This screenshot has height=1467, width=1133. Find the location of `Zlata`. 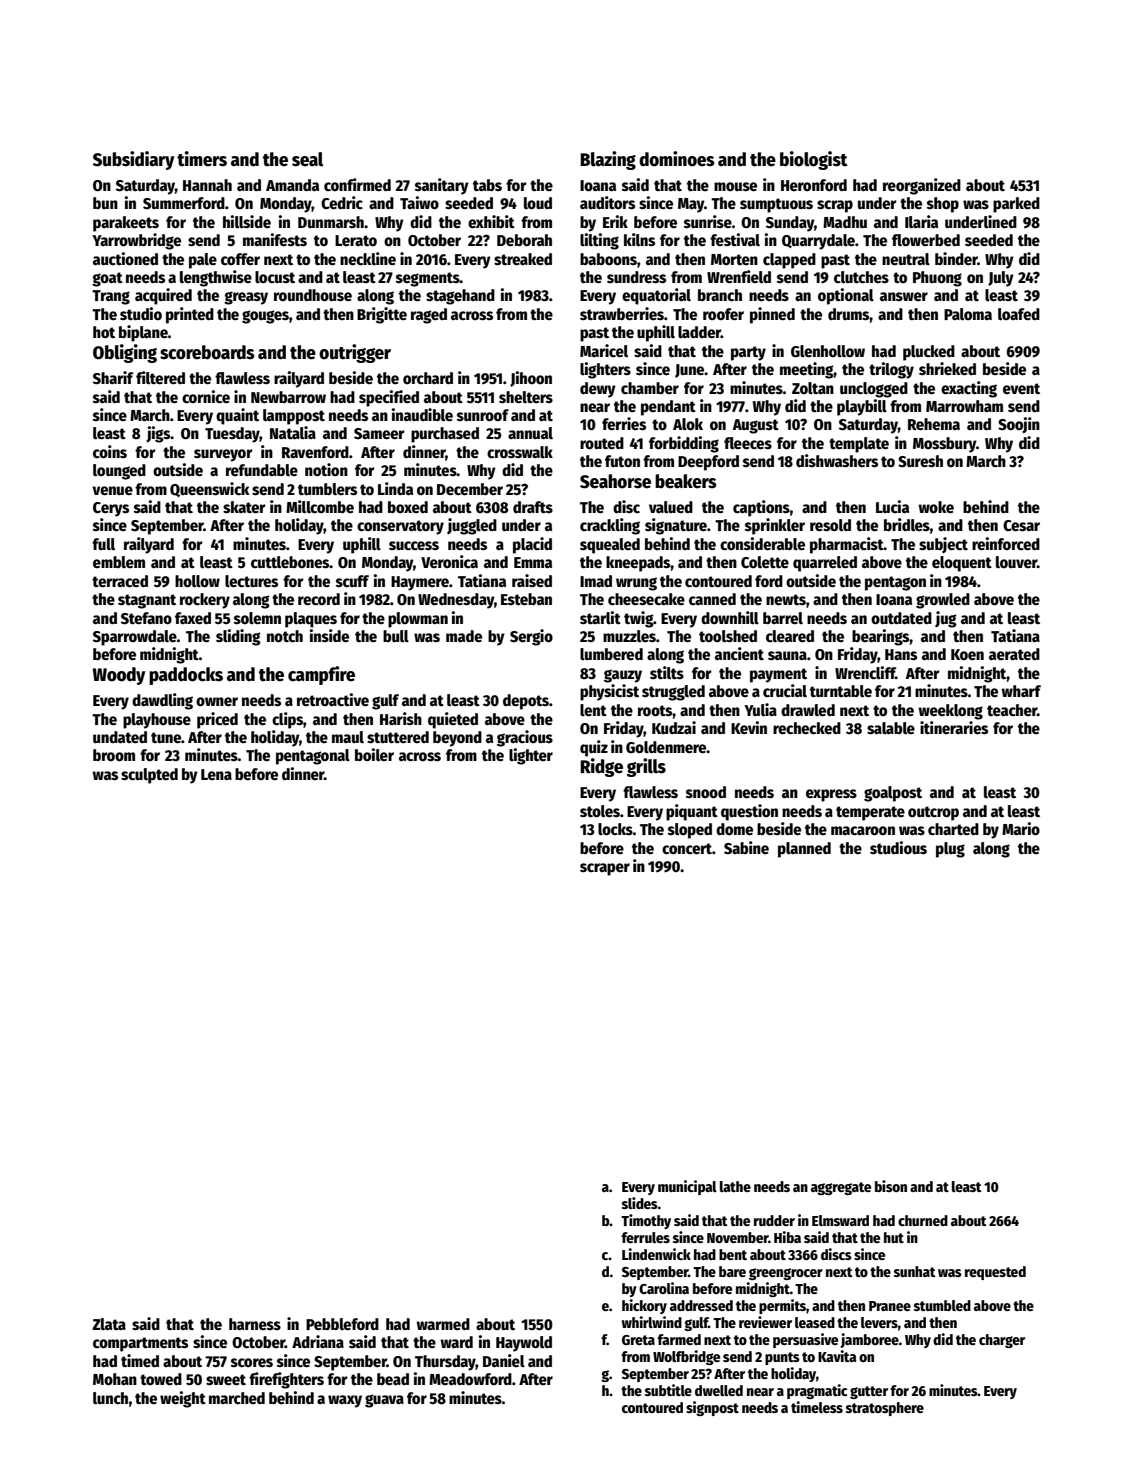

Zlata is located at coordinates (109, 1324).
